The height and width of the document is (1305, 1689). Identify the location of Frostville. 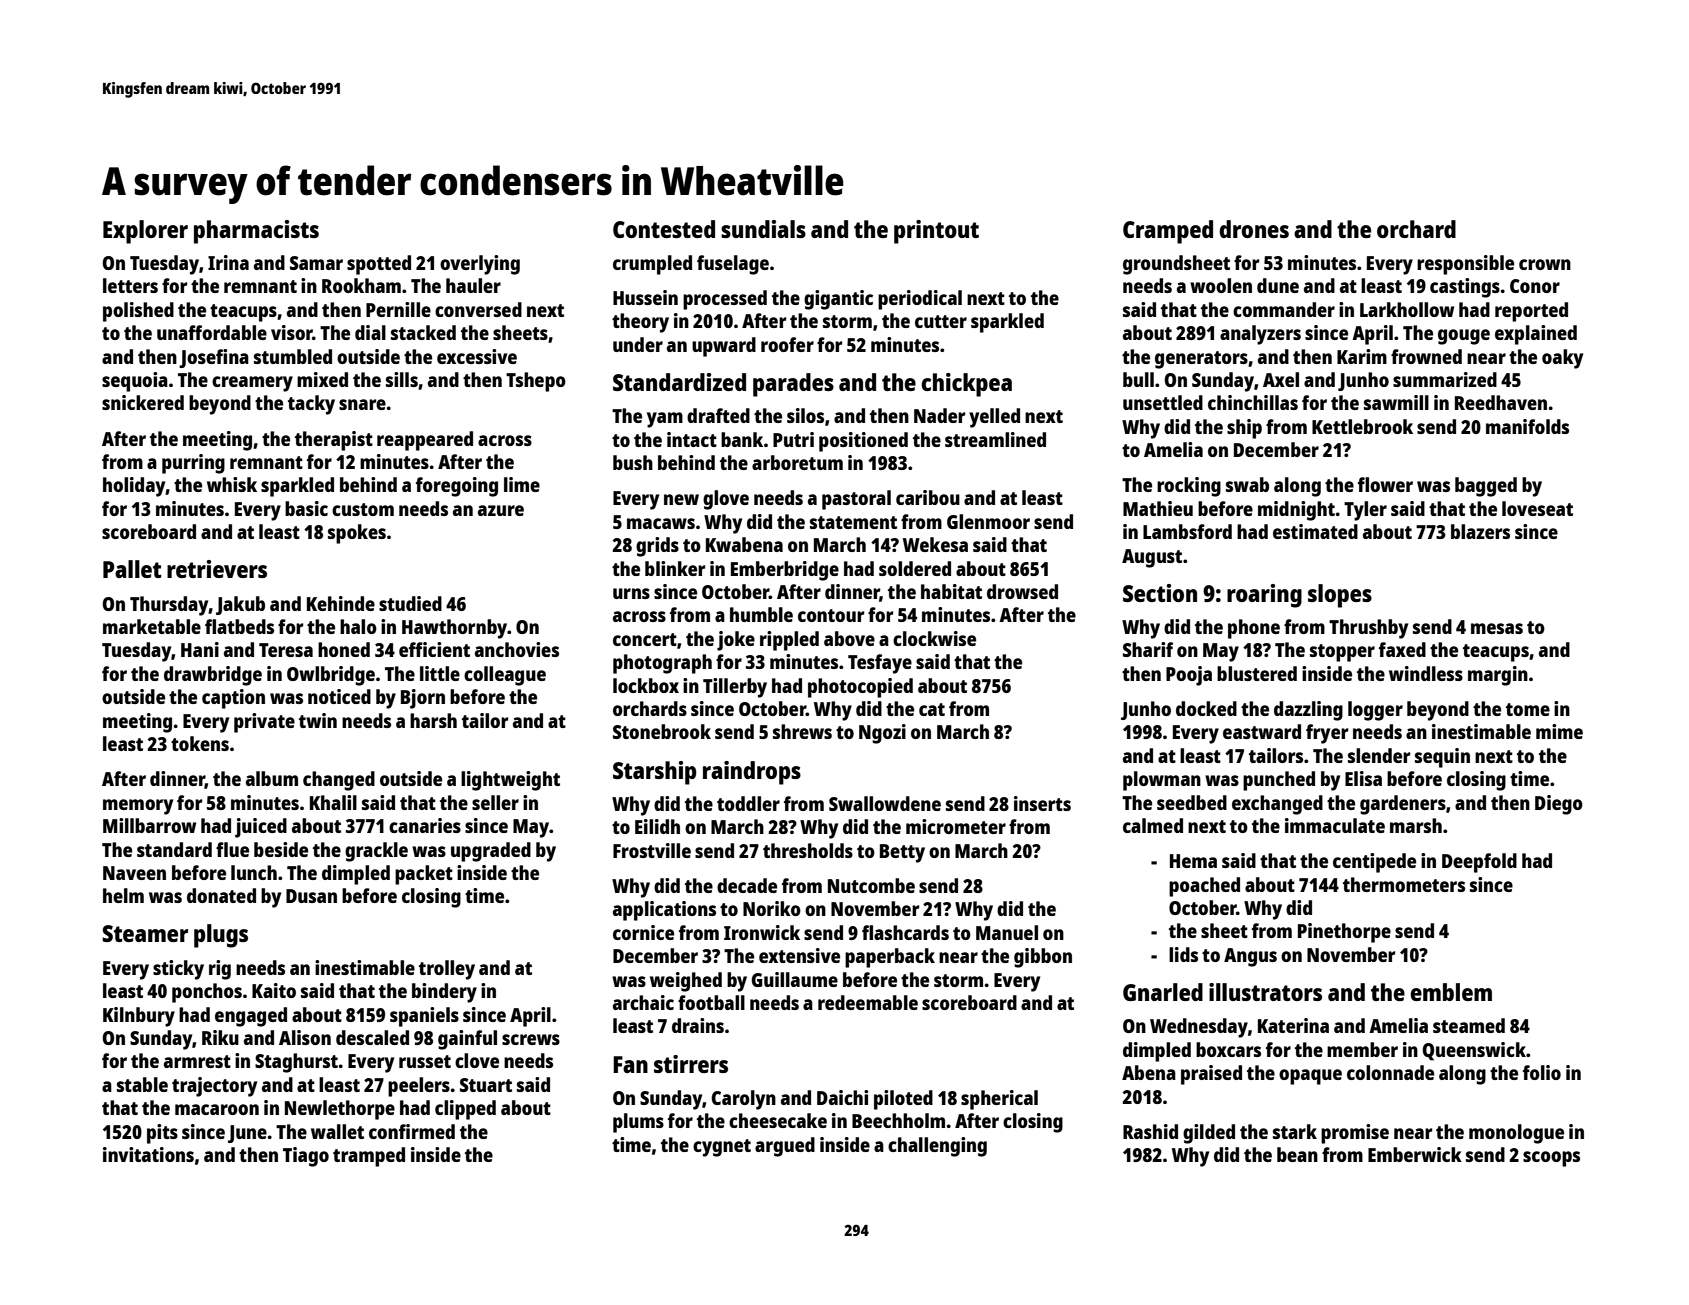
(652, 850).
